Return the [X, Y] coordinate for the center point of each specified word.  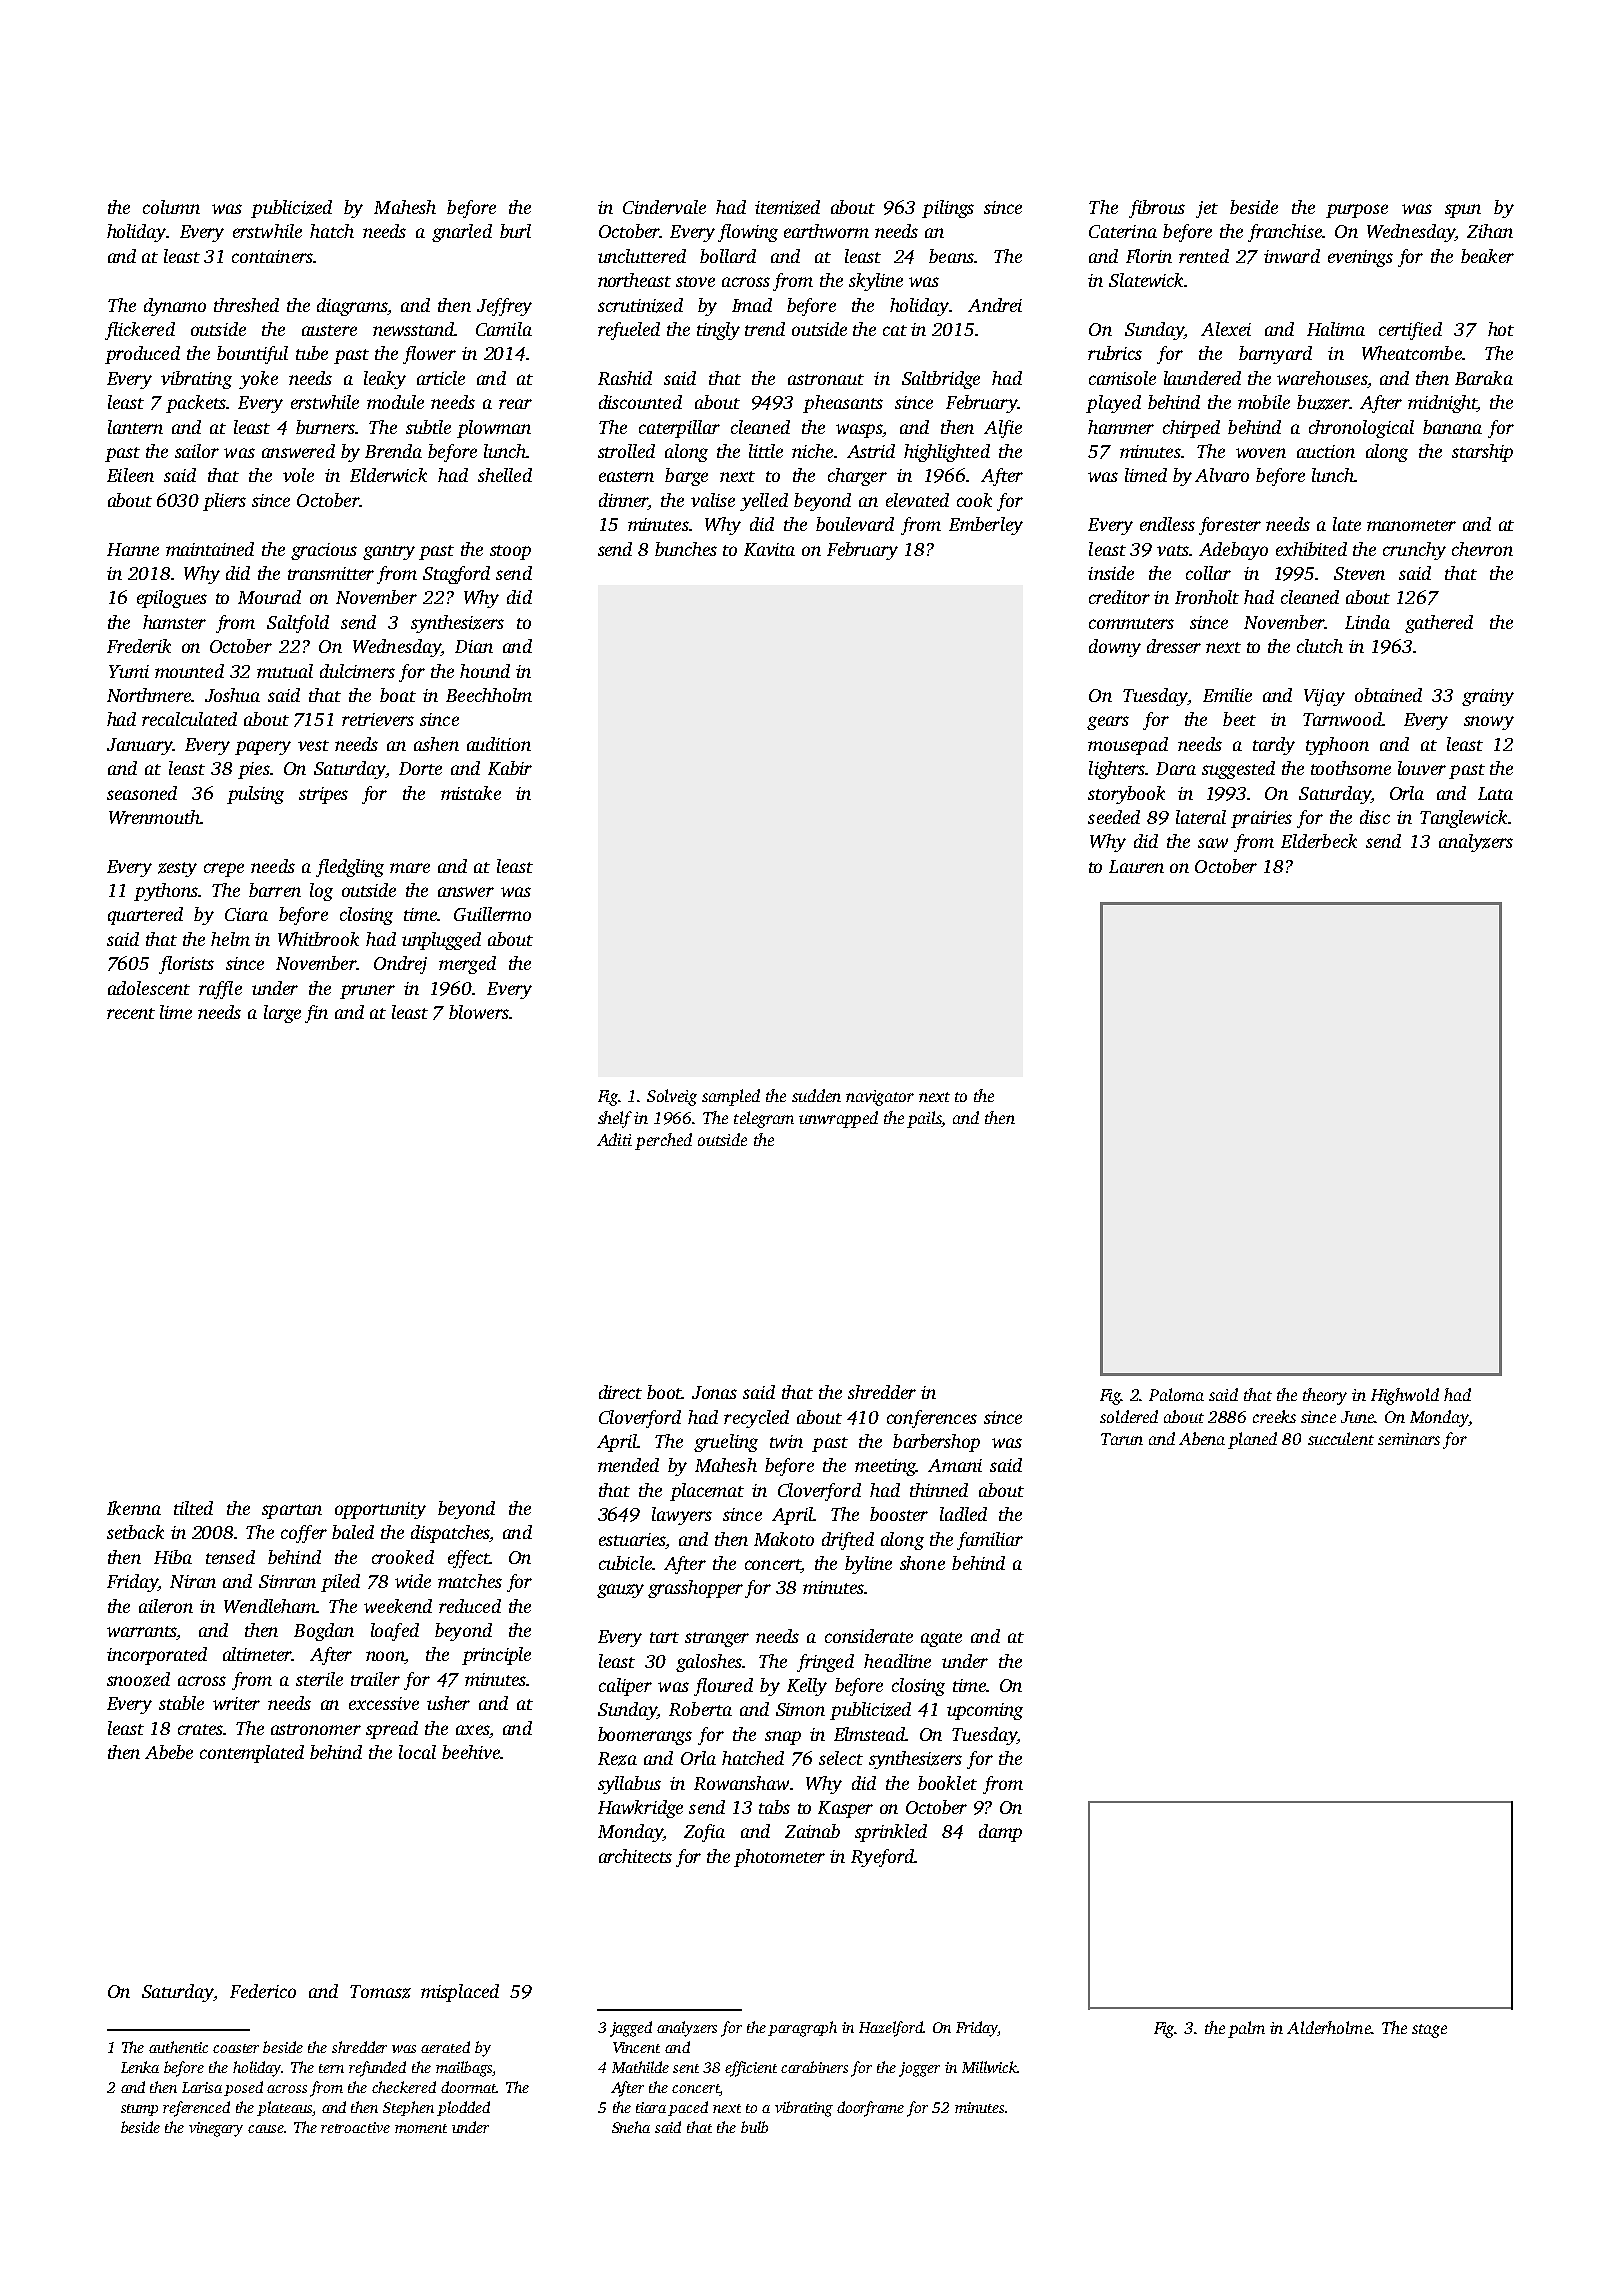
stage [1429, 2031]
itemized [787, 207]
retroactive [355, 2127]
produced [142, 355]
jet [1207, 209]
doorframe [870, 2109]
